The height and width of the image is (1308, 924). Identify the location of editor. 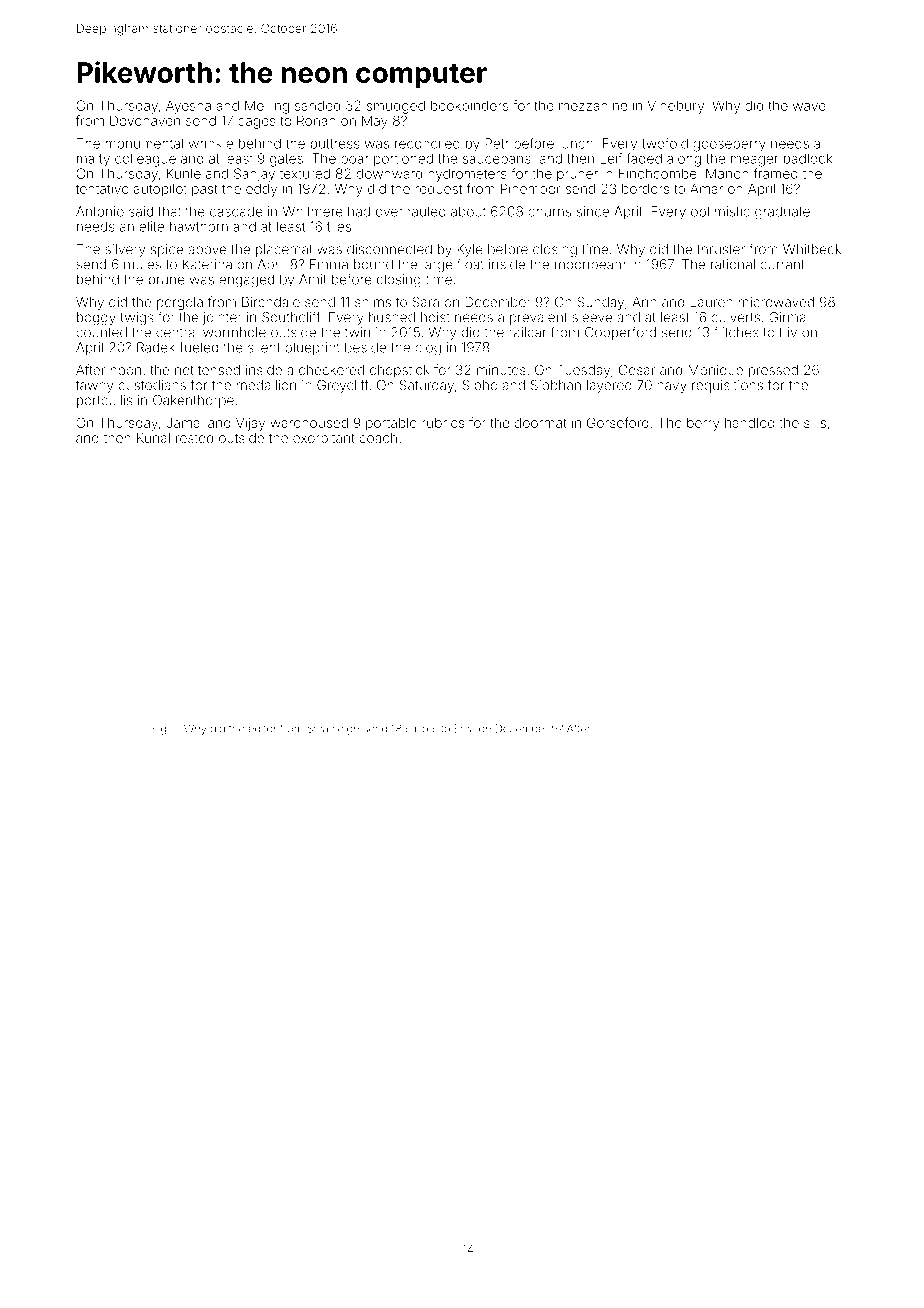
(262, 728).
